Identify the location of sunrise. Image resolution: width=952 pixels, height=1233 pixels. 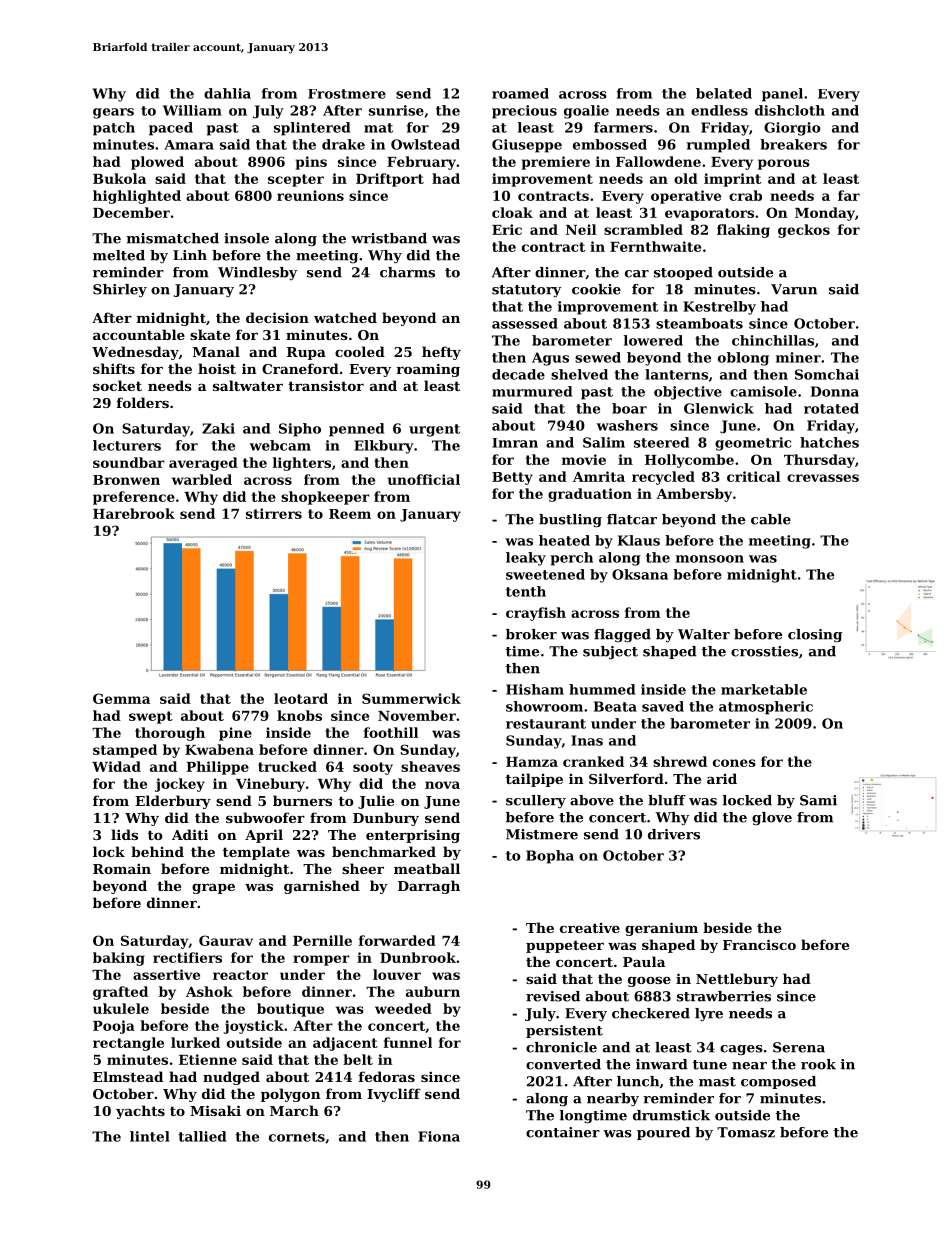
(396, 110).
